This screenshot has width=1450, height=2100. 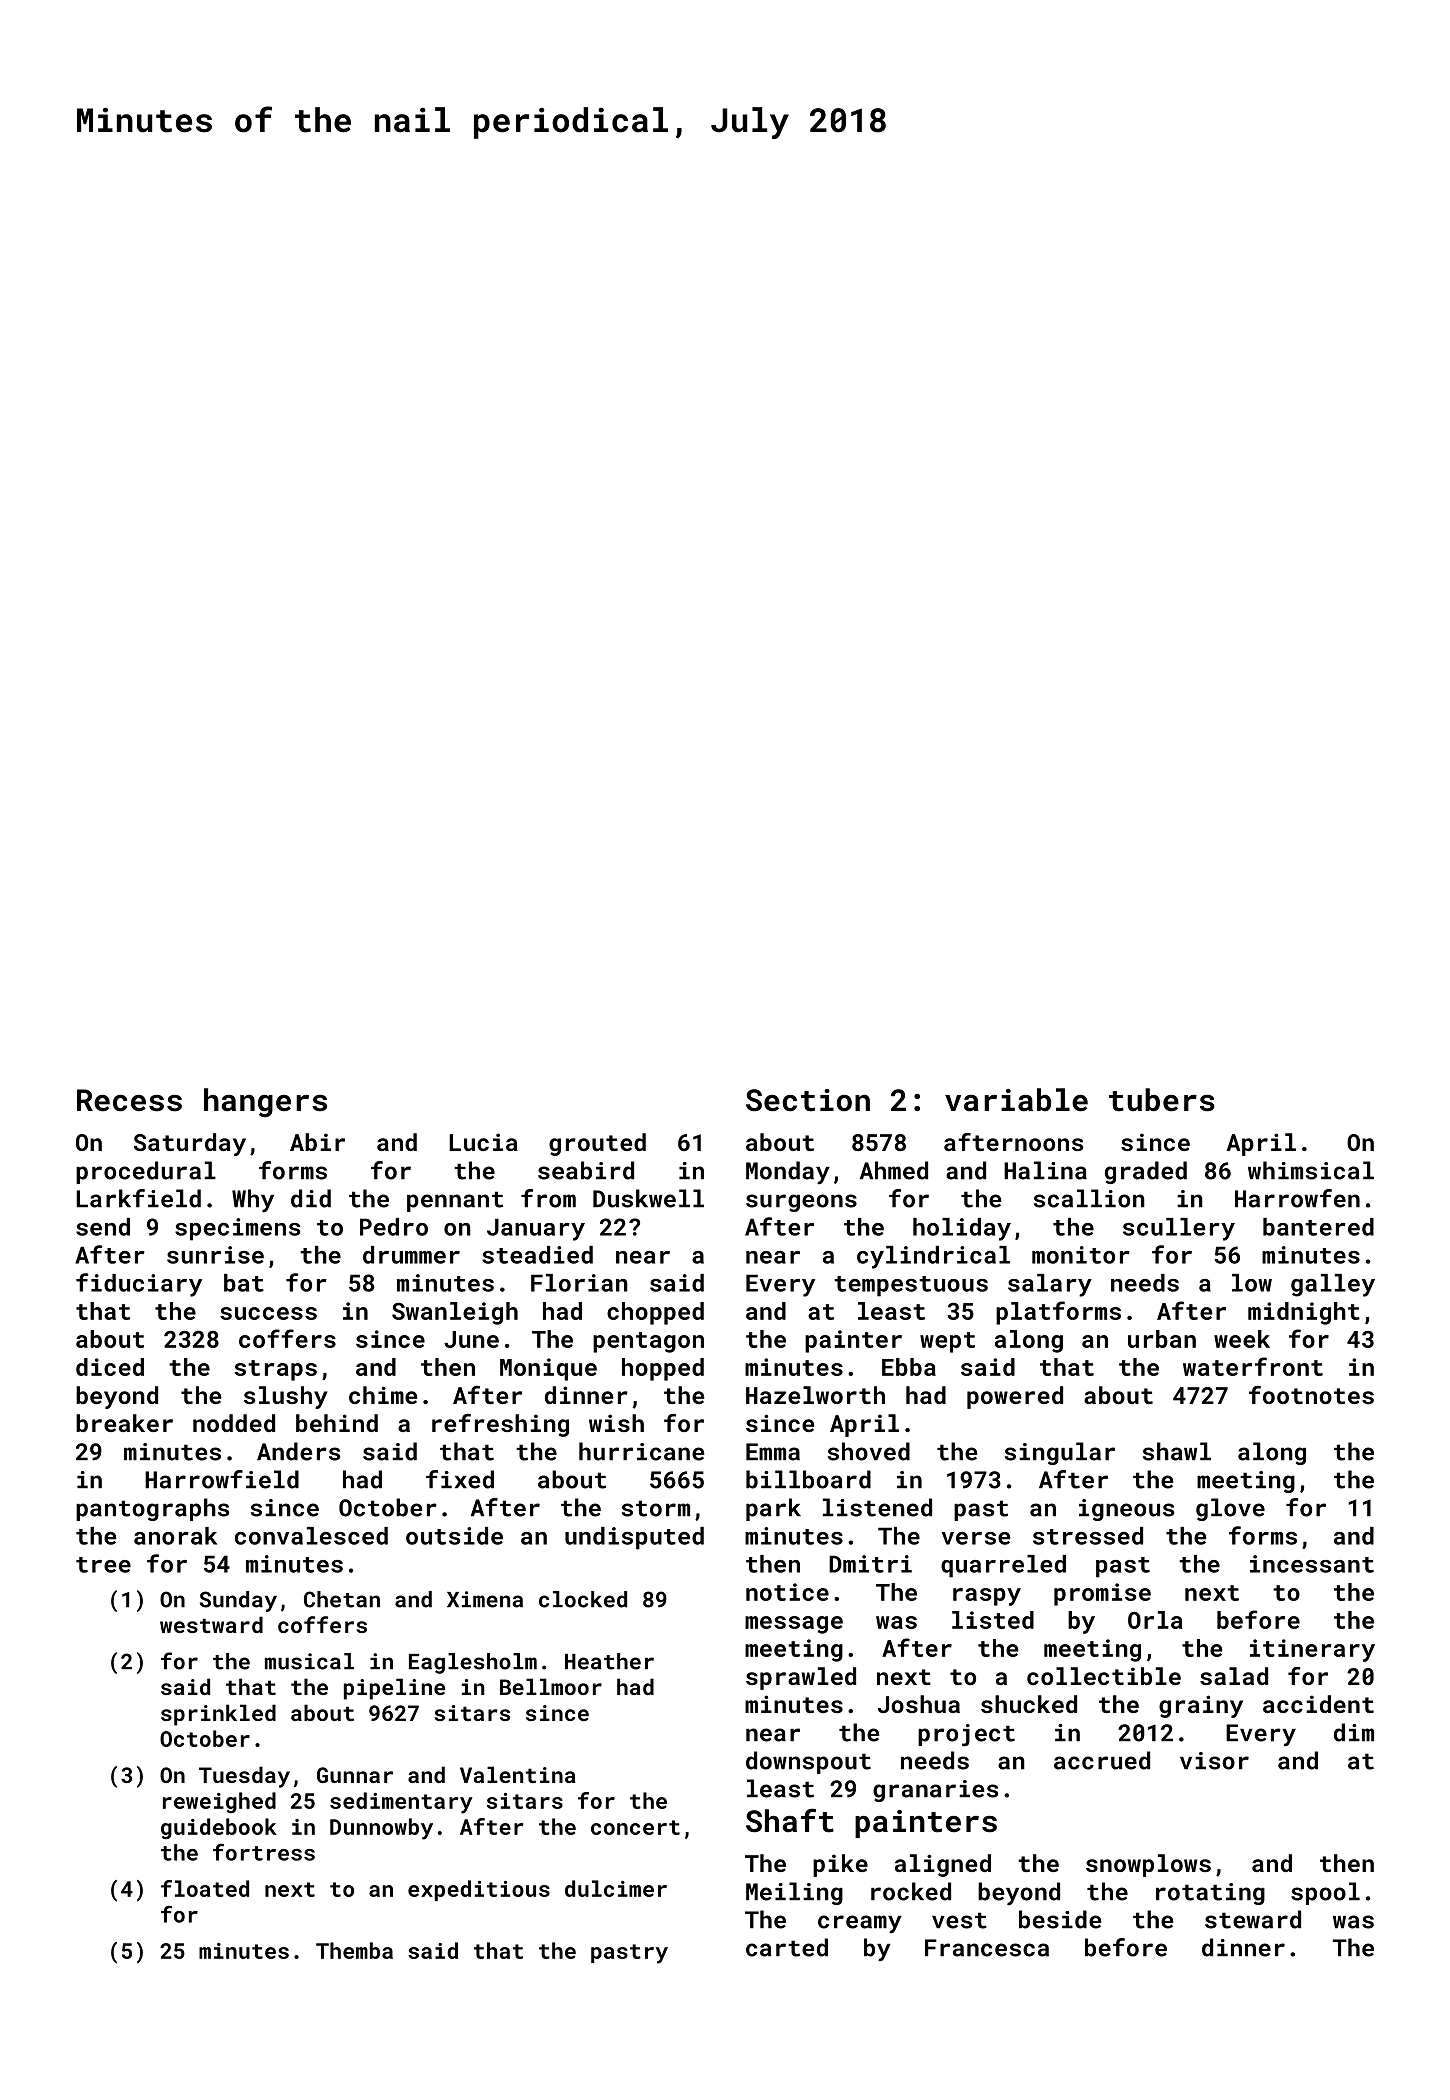 What do you see at coordinates (311, 1536) in the screenshot?
I see `convalesced` at bounding box center [311, 1536].
